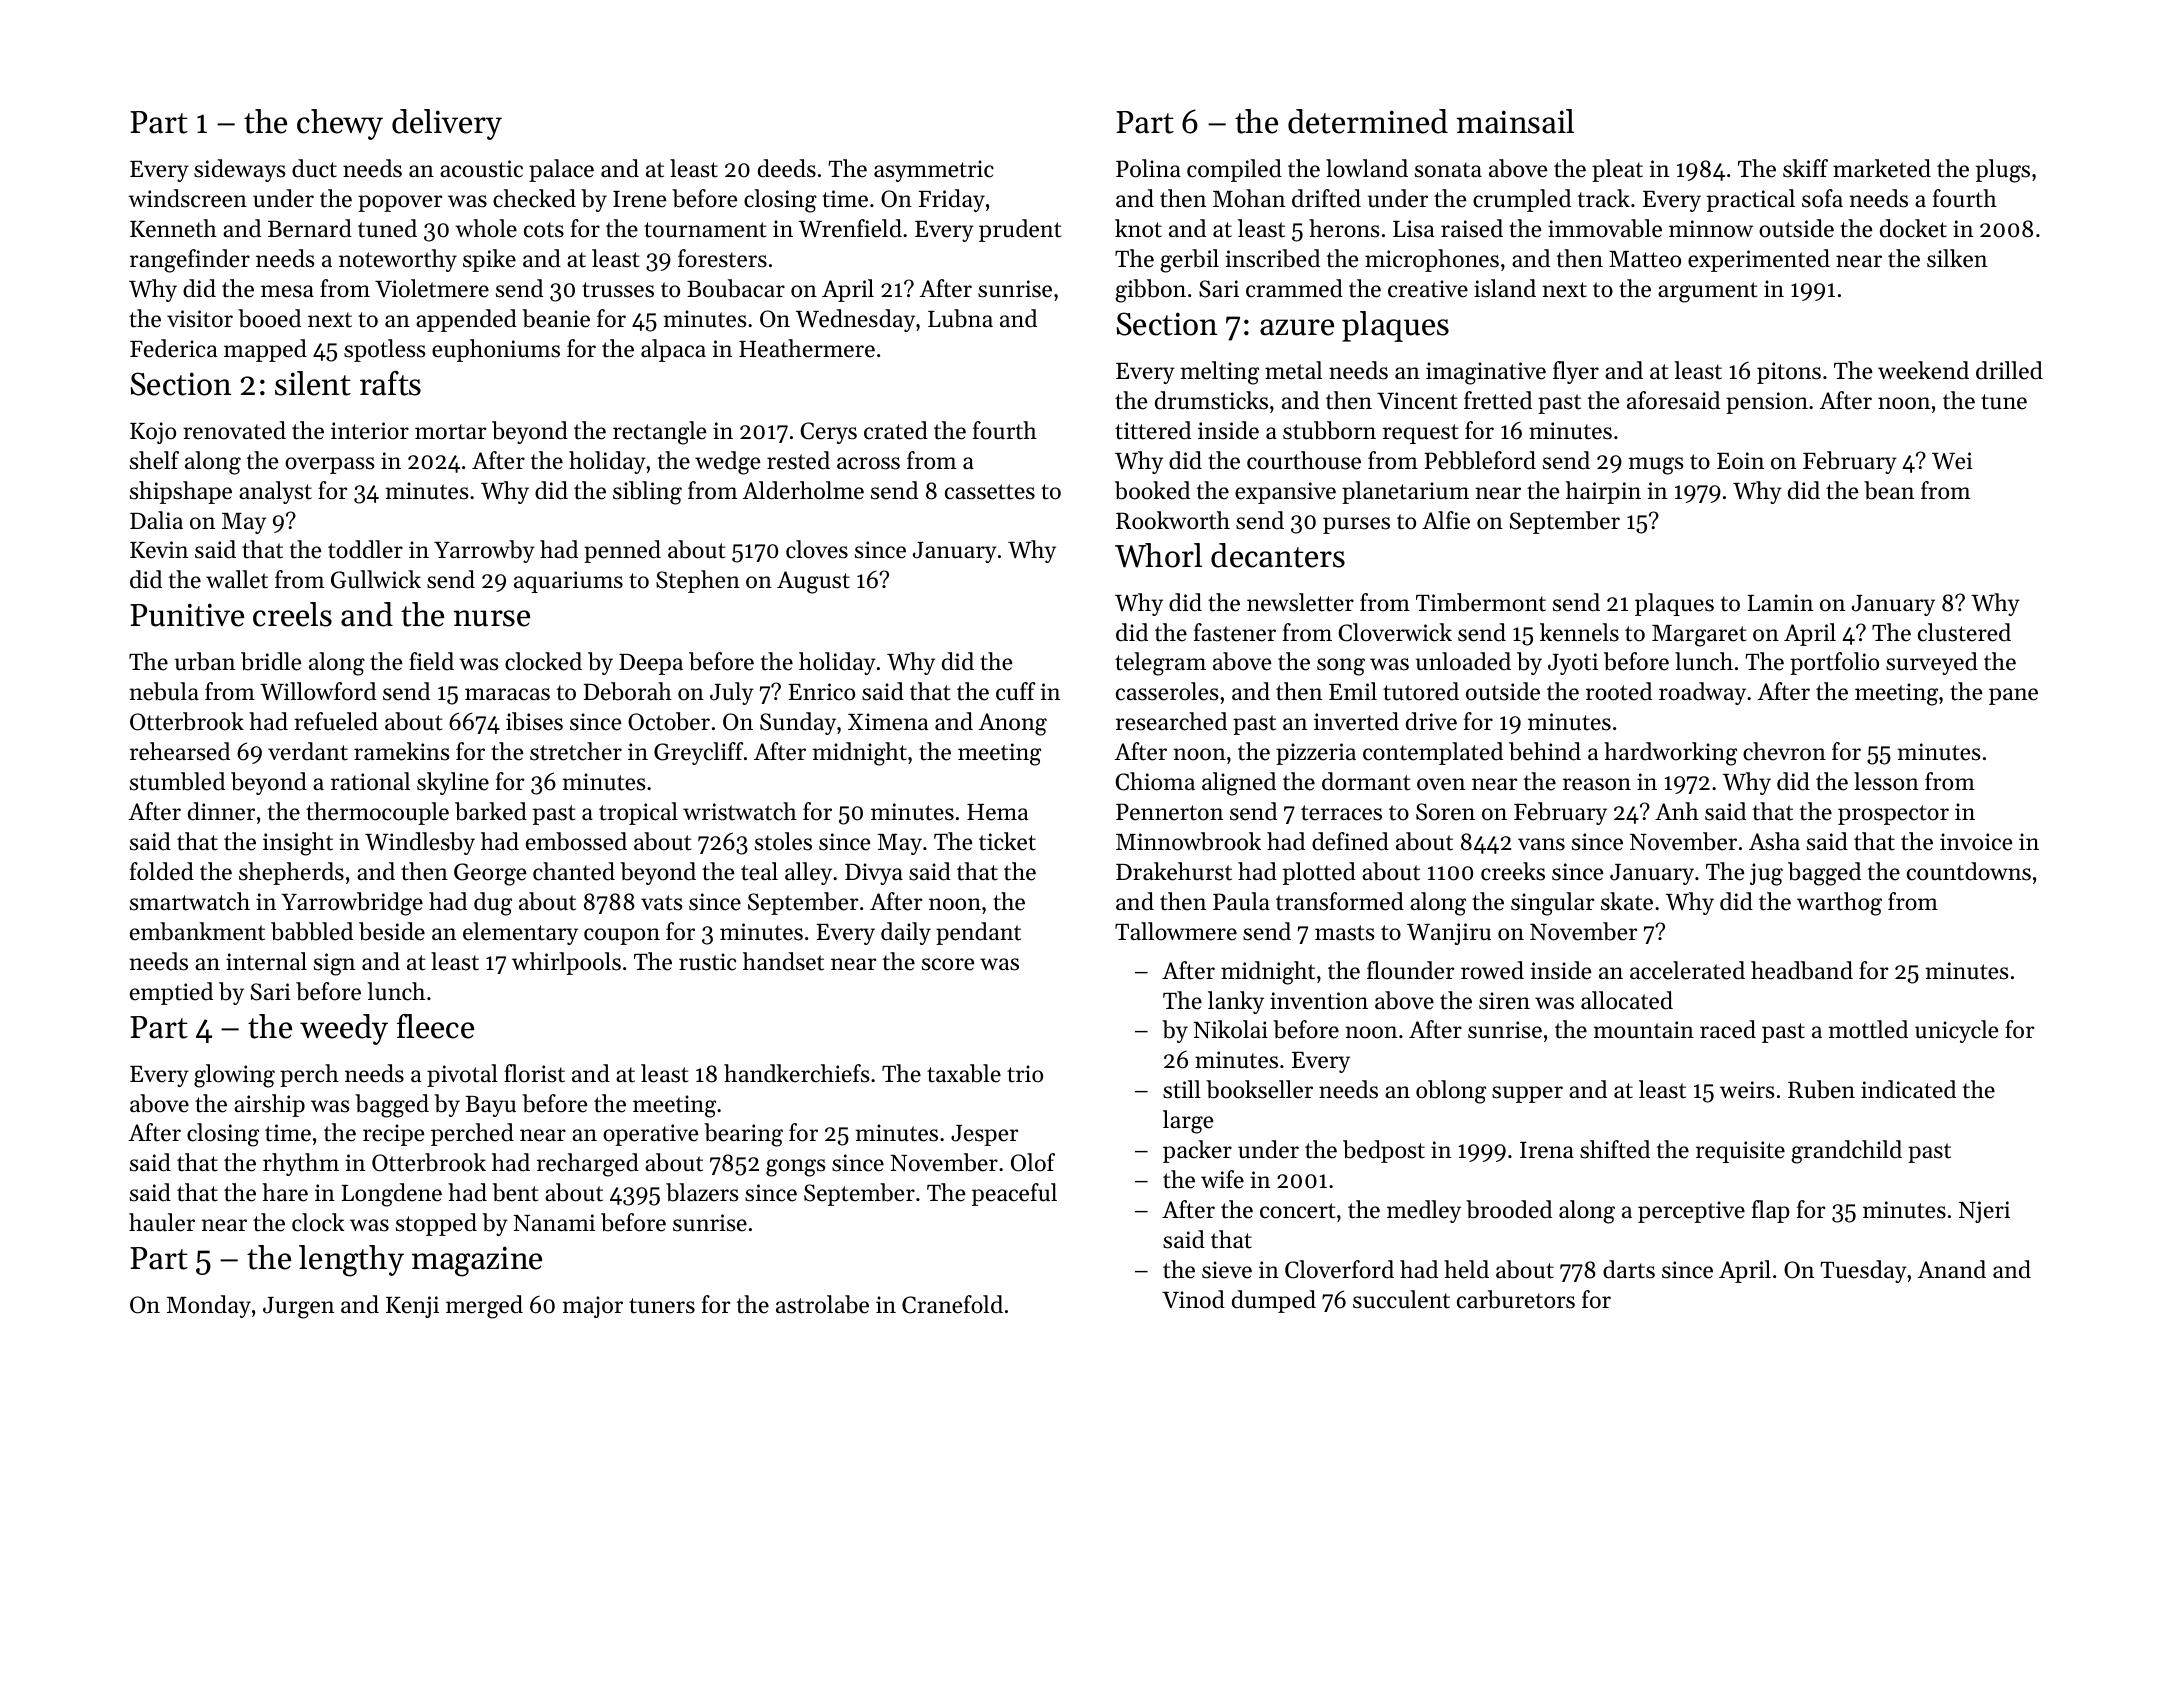 This screenshot has width=2178, height=1683. I want to click on delivery, so click(447, 124).
